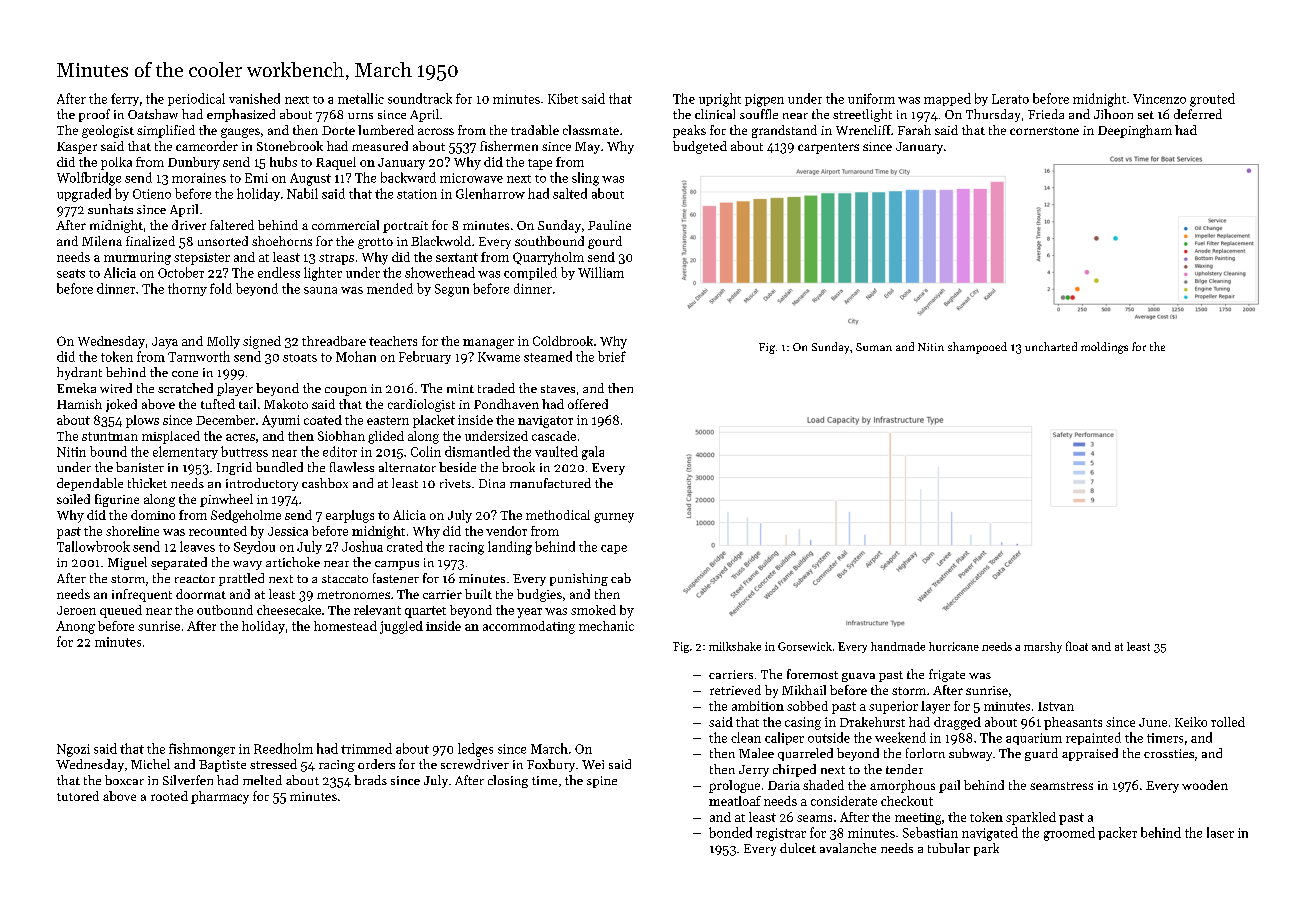  Describe the element at coordinates (169, 796) in the page. I see `rooted` at that location.
